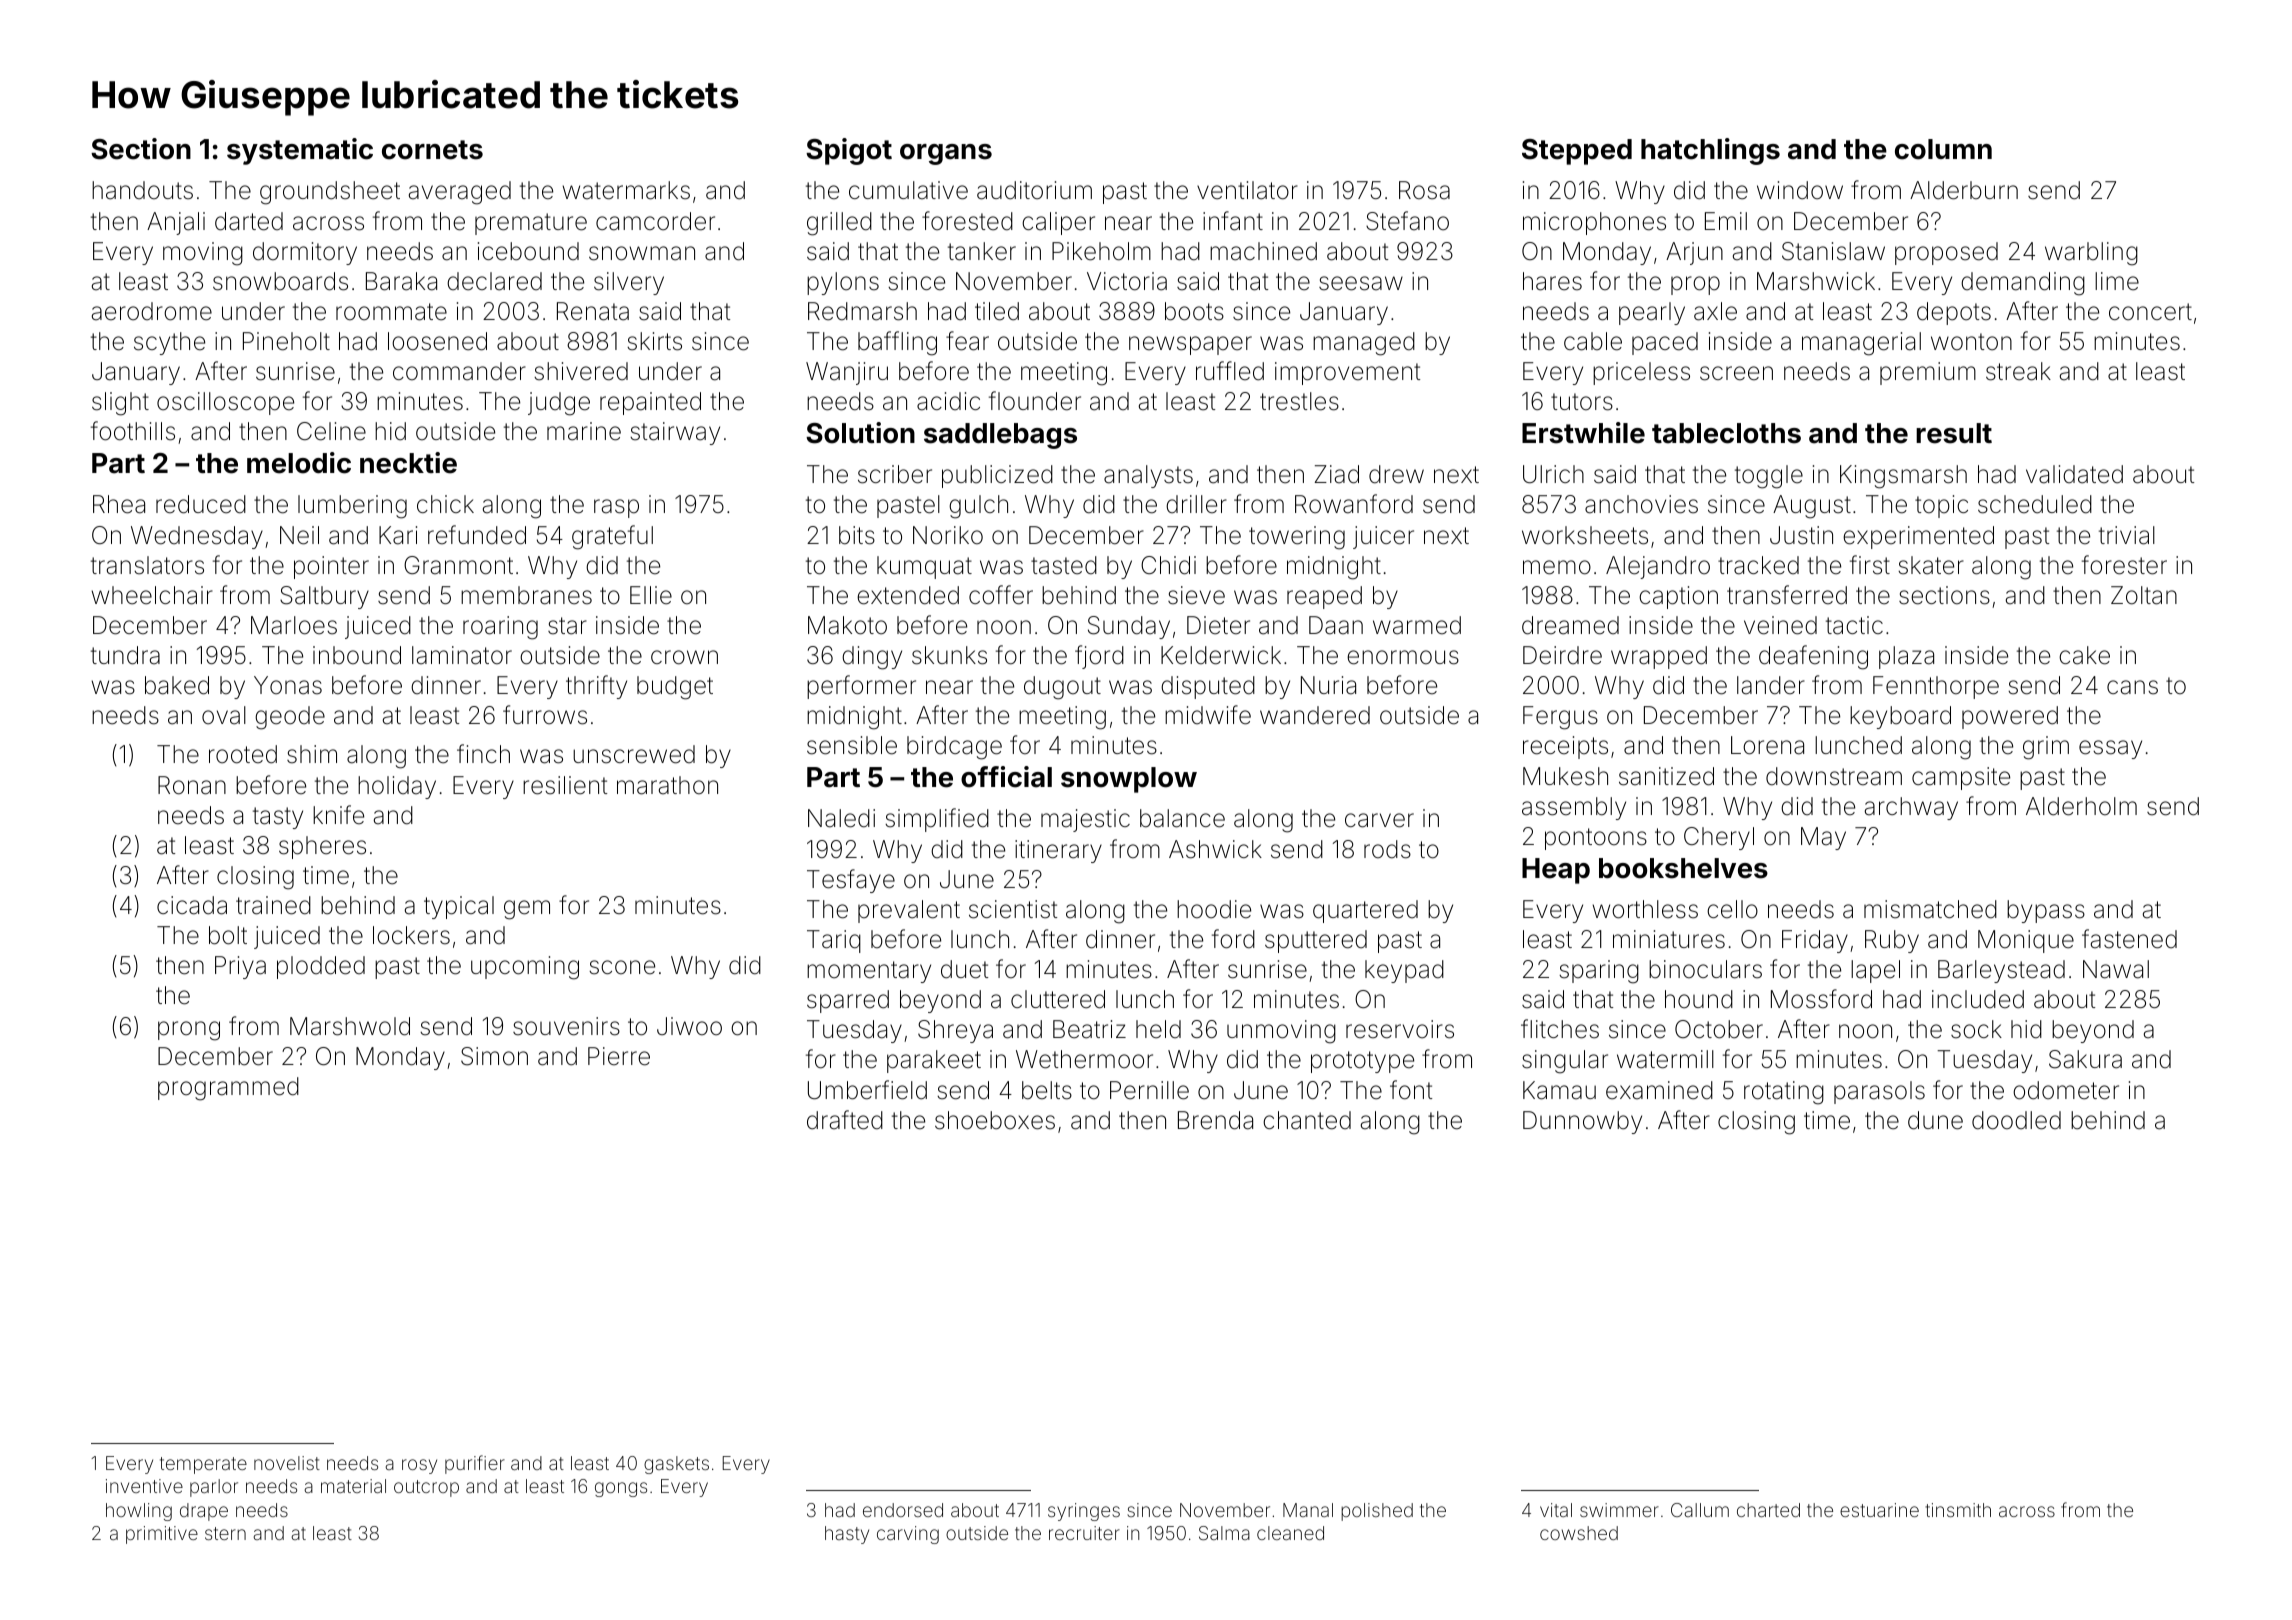 The image size is (2292, 1620). I want to click on dune, so click(1935, 1120).
